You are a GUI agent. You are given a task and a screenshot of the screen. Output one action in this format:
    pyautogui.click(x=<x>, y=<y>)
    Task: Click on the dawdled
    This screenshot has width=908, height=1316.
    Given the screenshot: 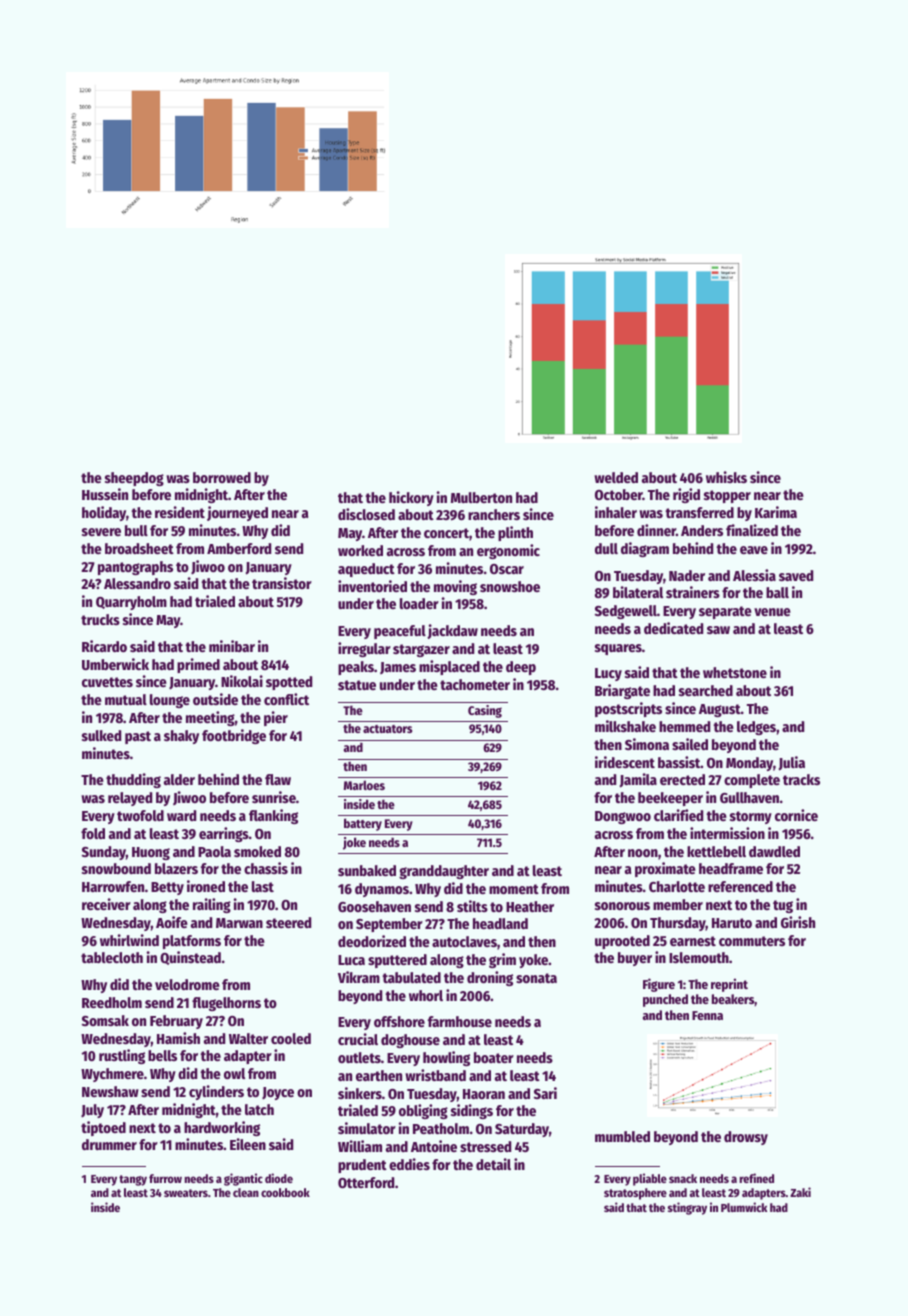 What is the action you would take?
    pyautogui.click(x=774, y=851)
